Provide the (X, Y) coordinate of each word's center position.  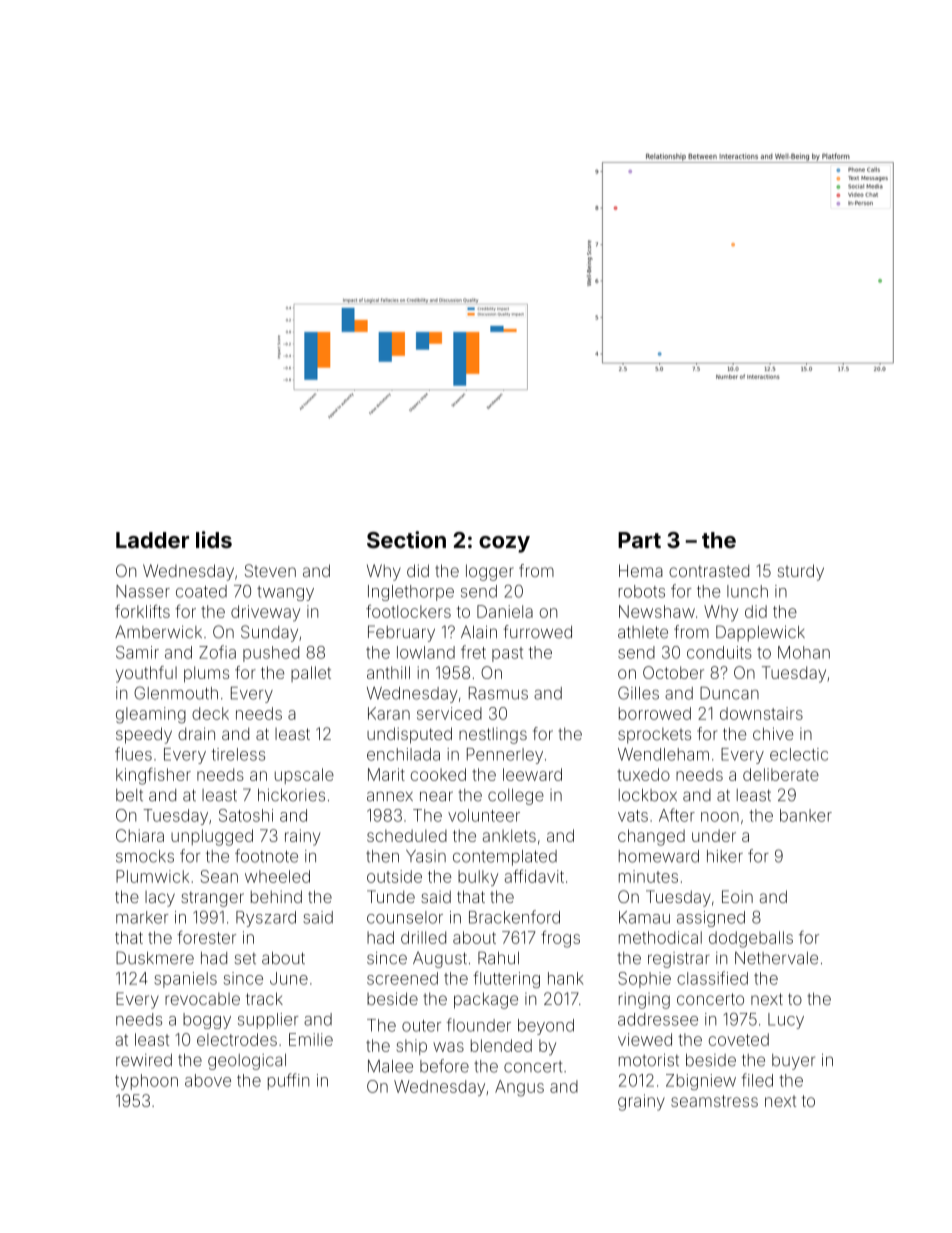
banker (806, 815)
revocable (202, 999)
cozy (504, 544)
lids (214, 539)
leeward (532, 774)
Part (639, 540)
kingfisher (153, 776)
